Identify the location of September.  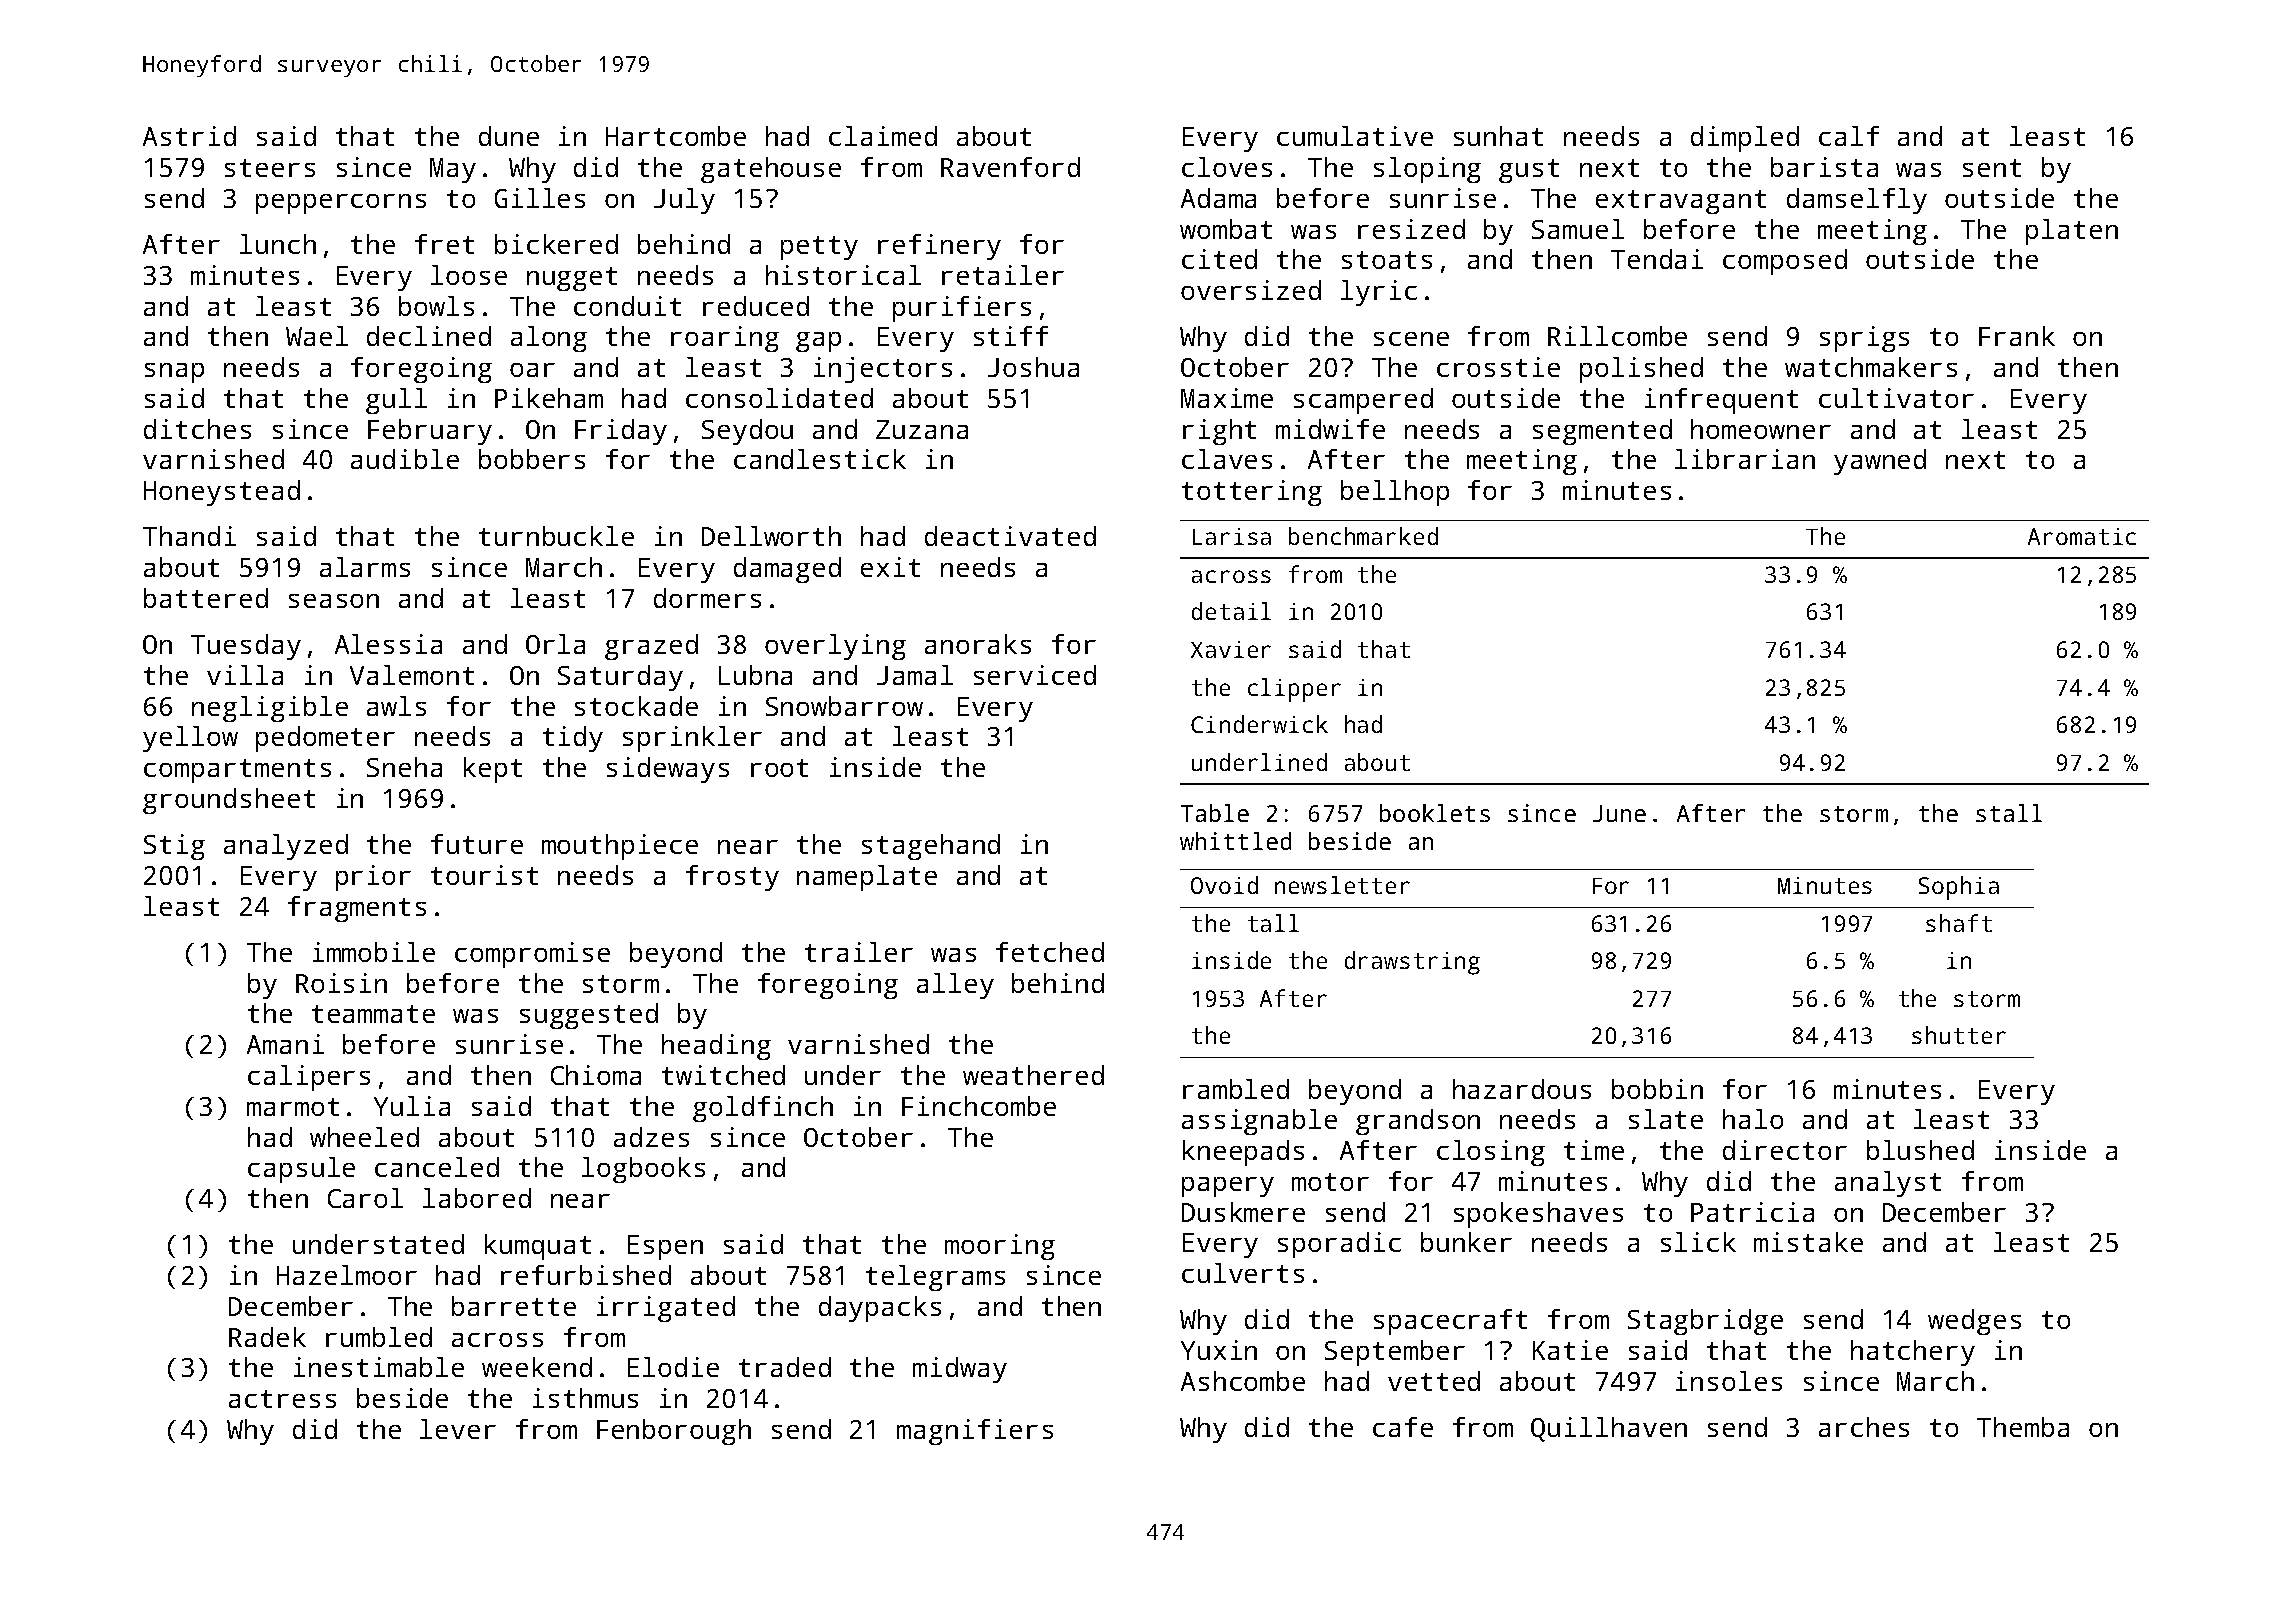
(1395, 1353).
